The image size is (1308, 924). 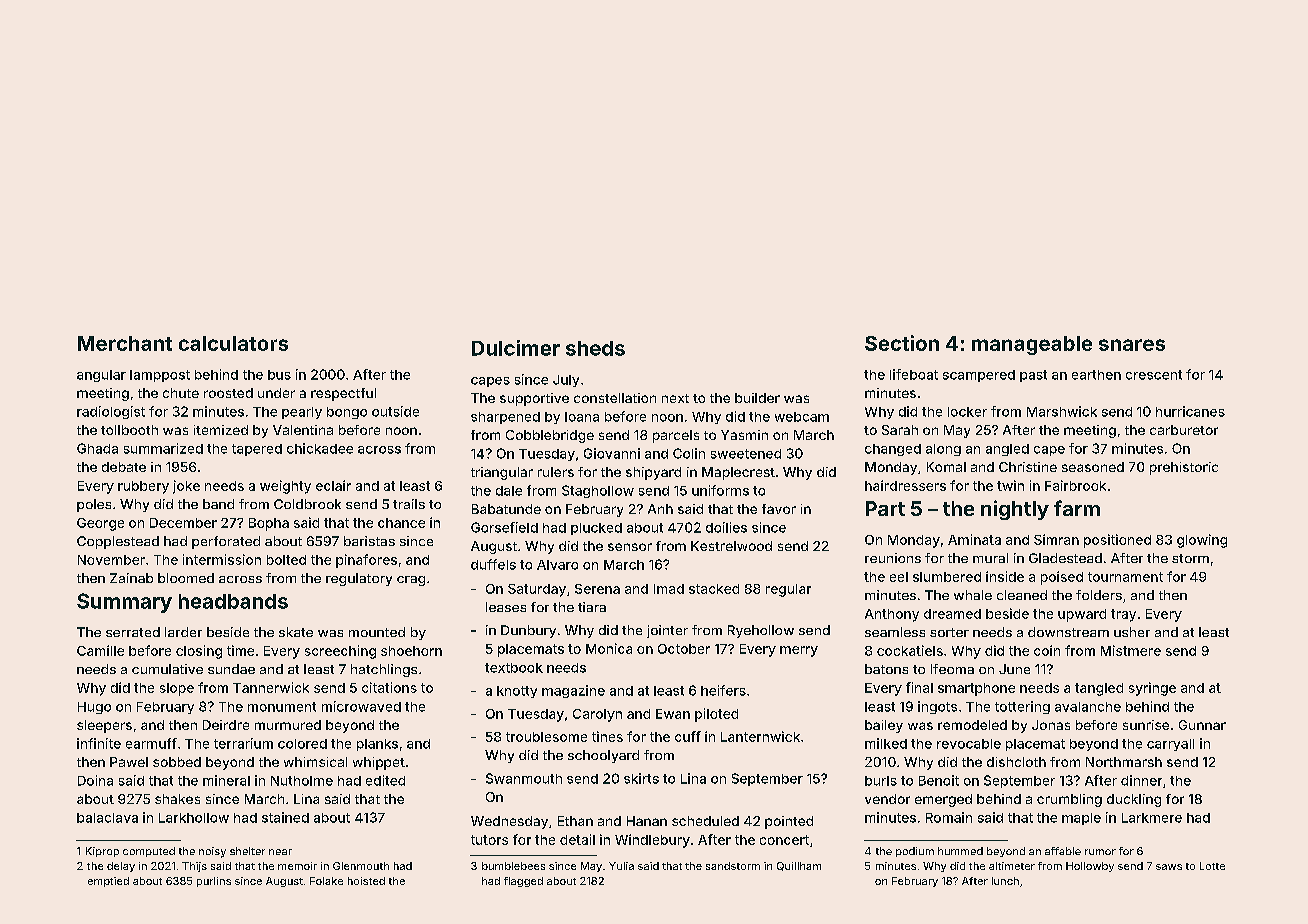 What do you see at coordinates (714, 589) in the screenshot?
I see `stacked` at bounding box center [714, 589].
